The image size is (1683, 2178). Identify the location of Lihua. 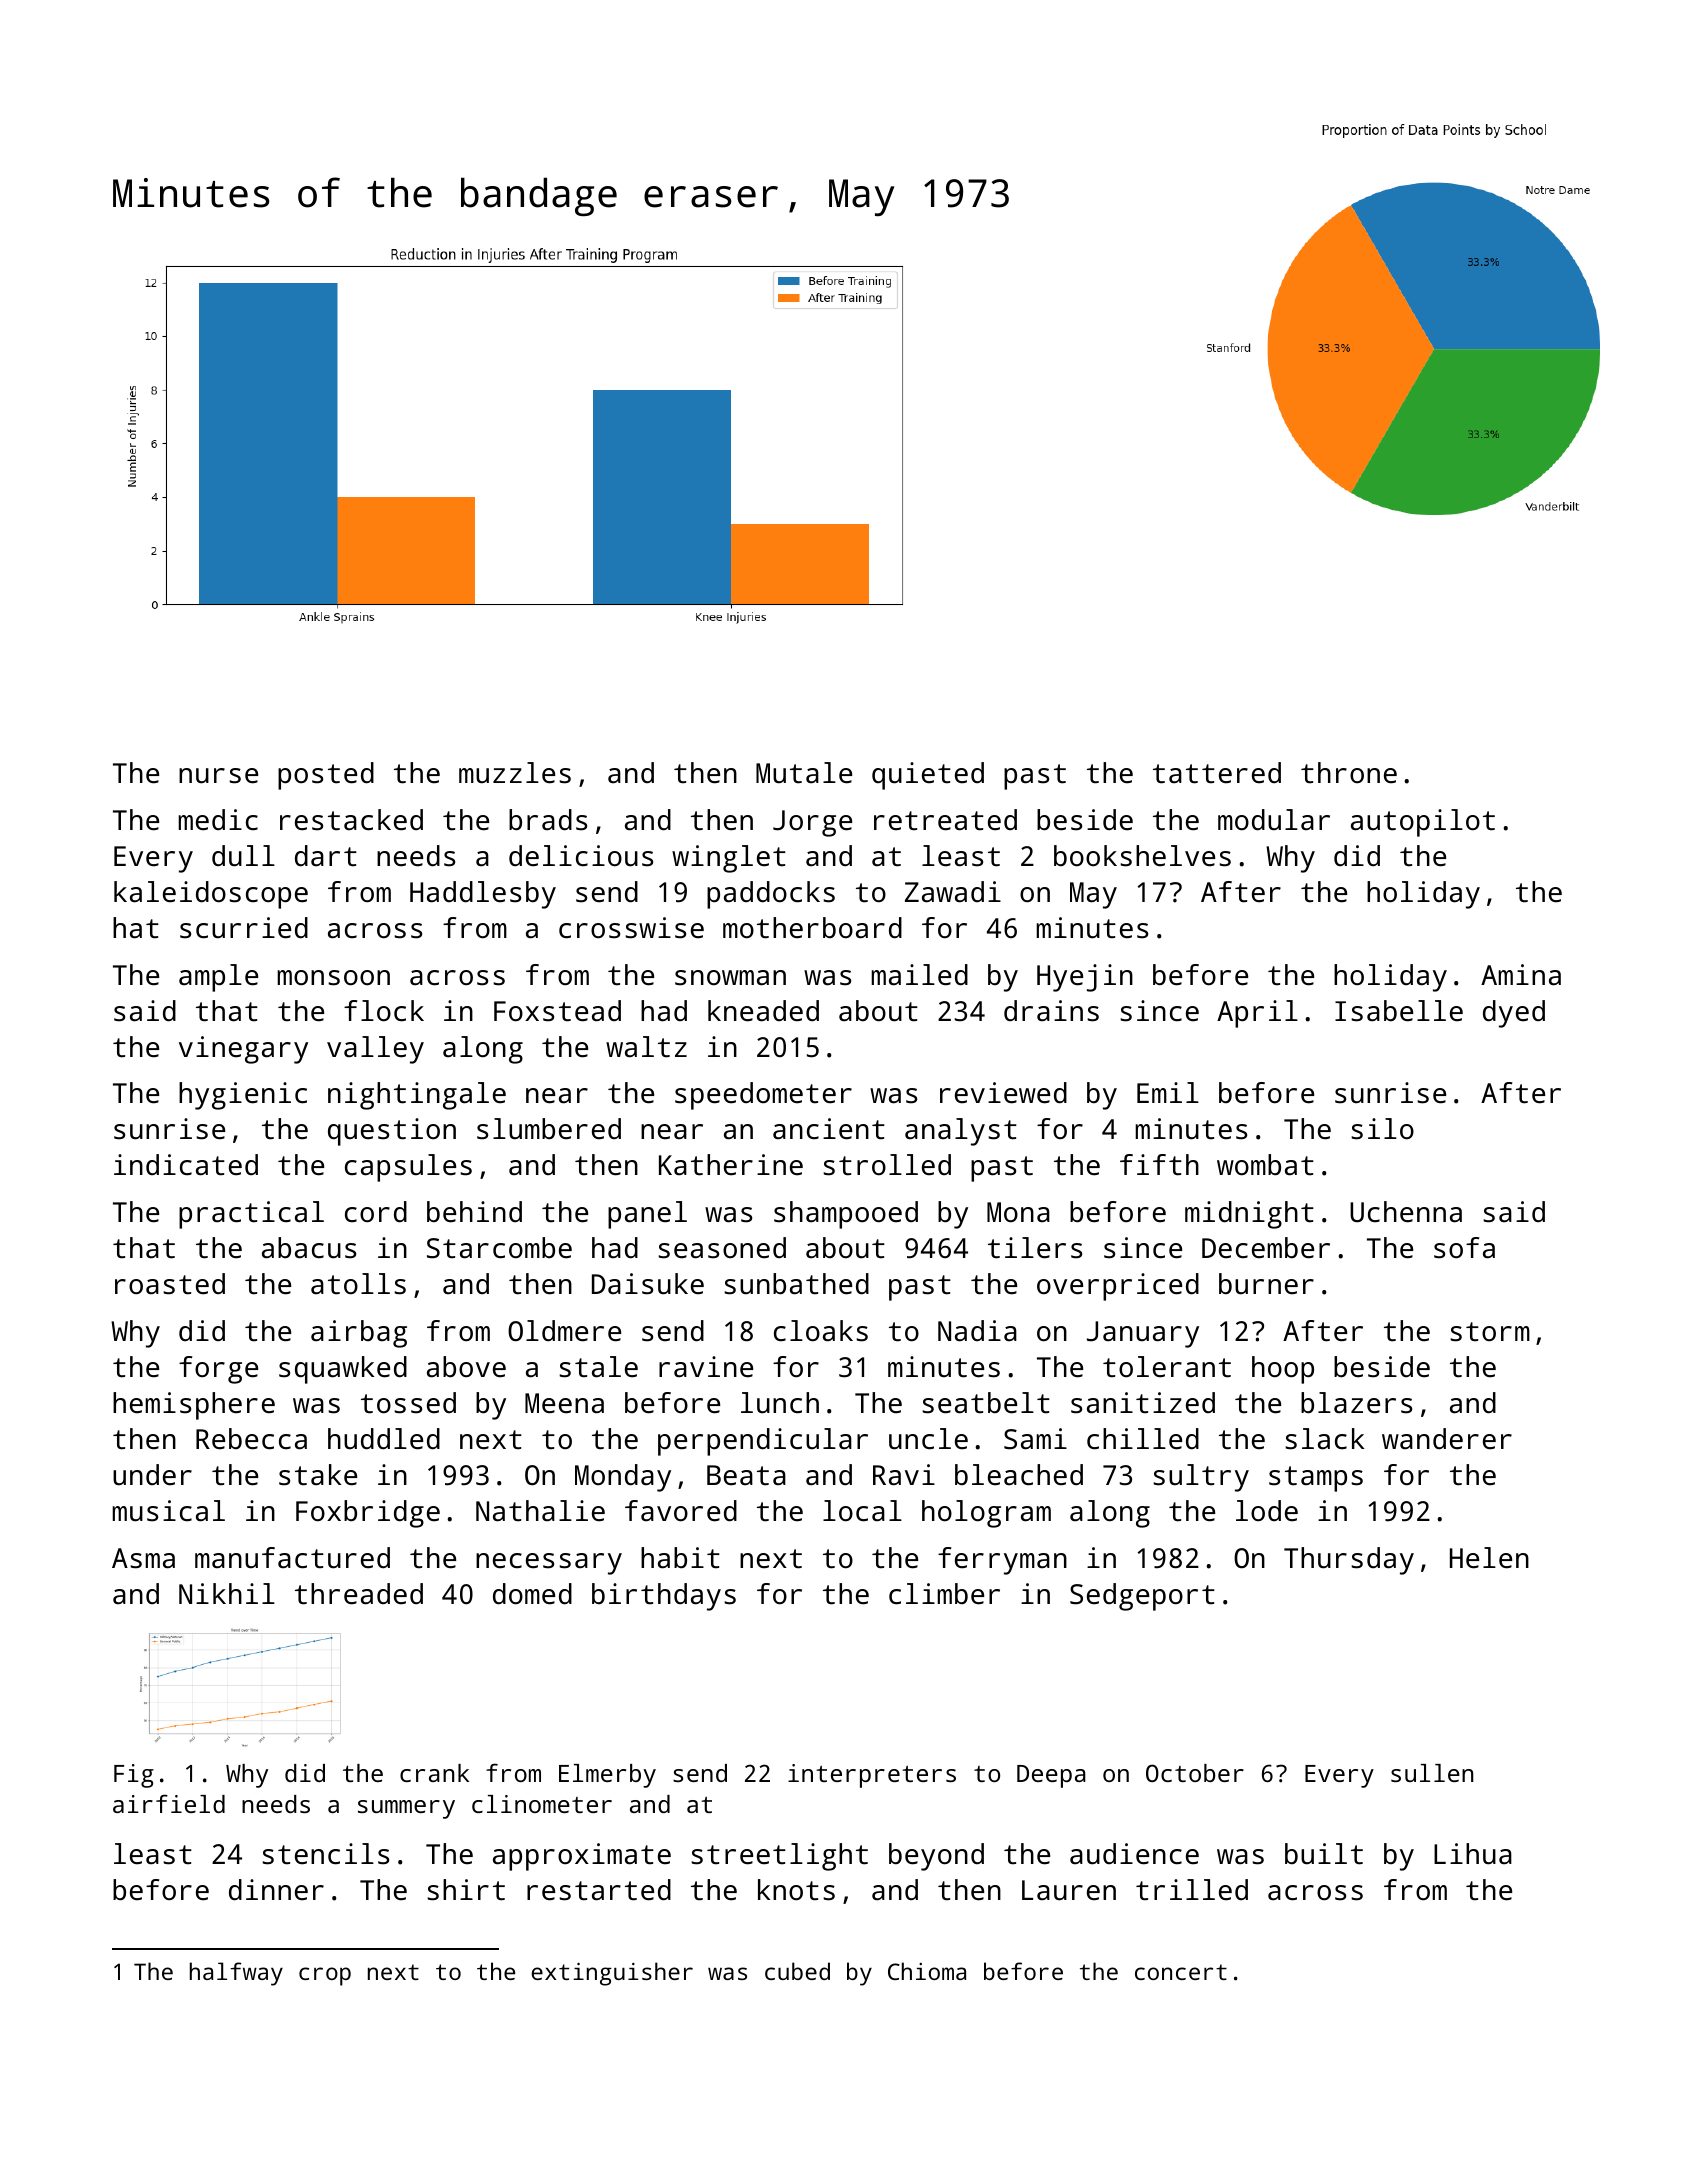
(1473, 1854).
